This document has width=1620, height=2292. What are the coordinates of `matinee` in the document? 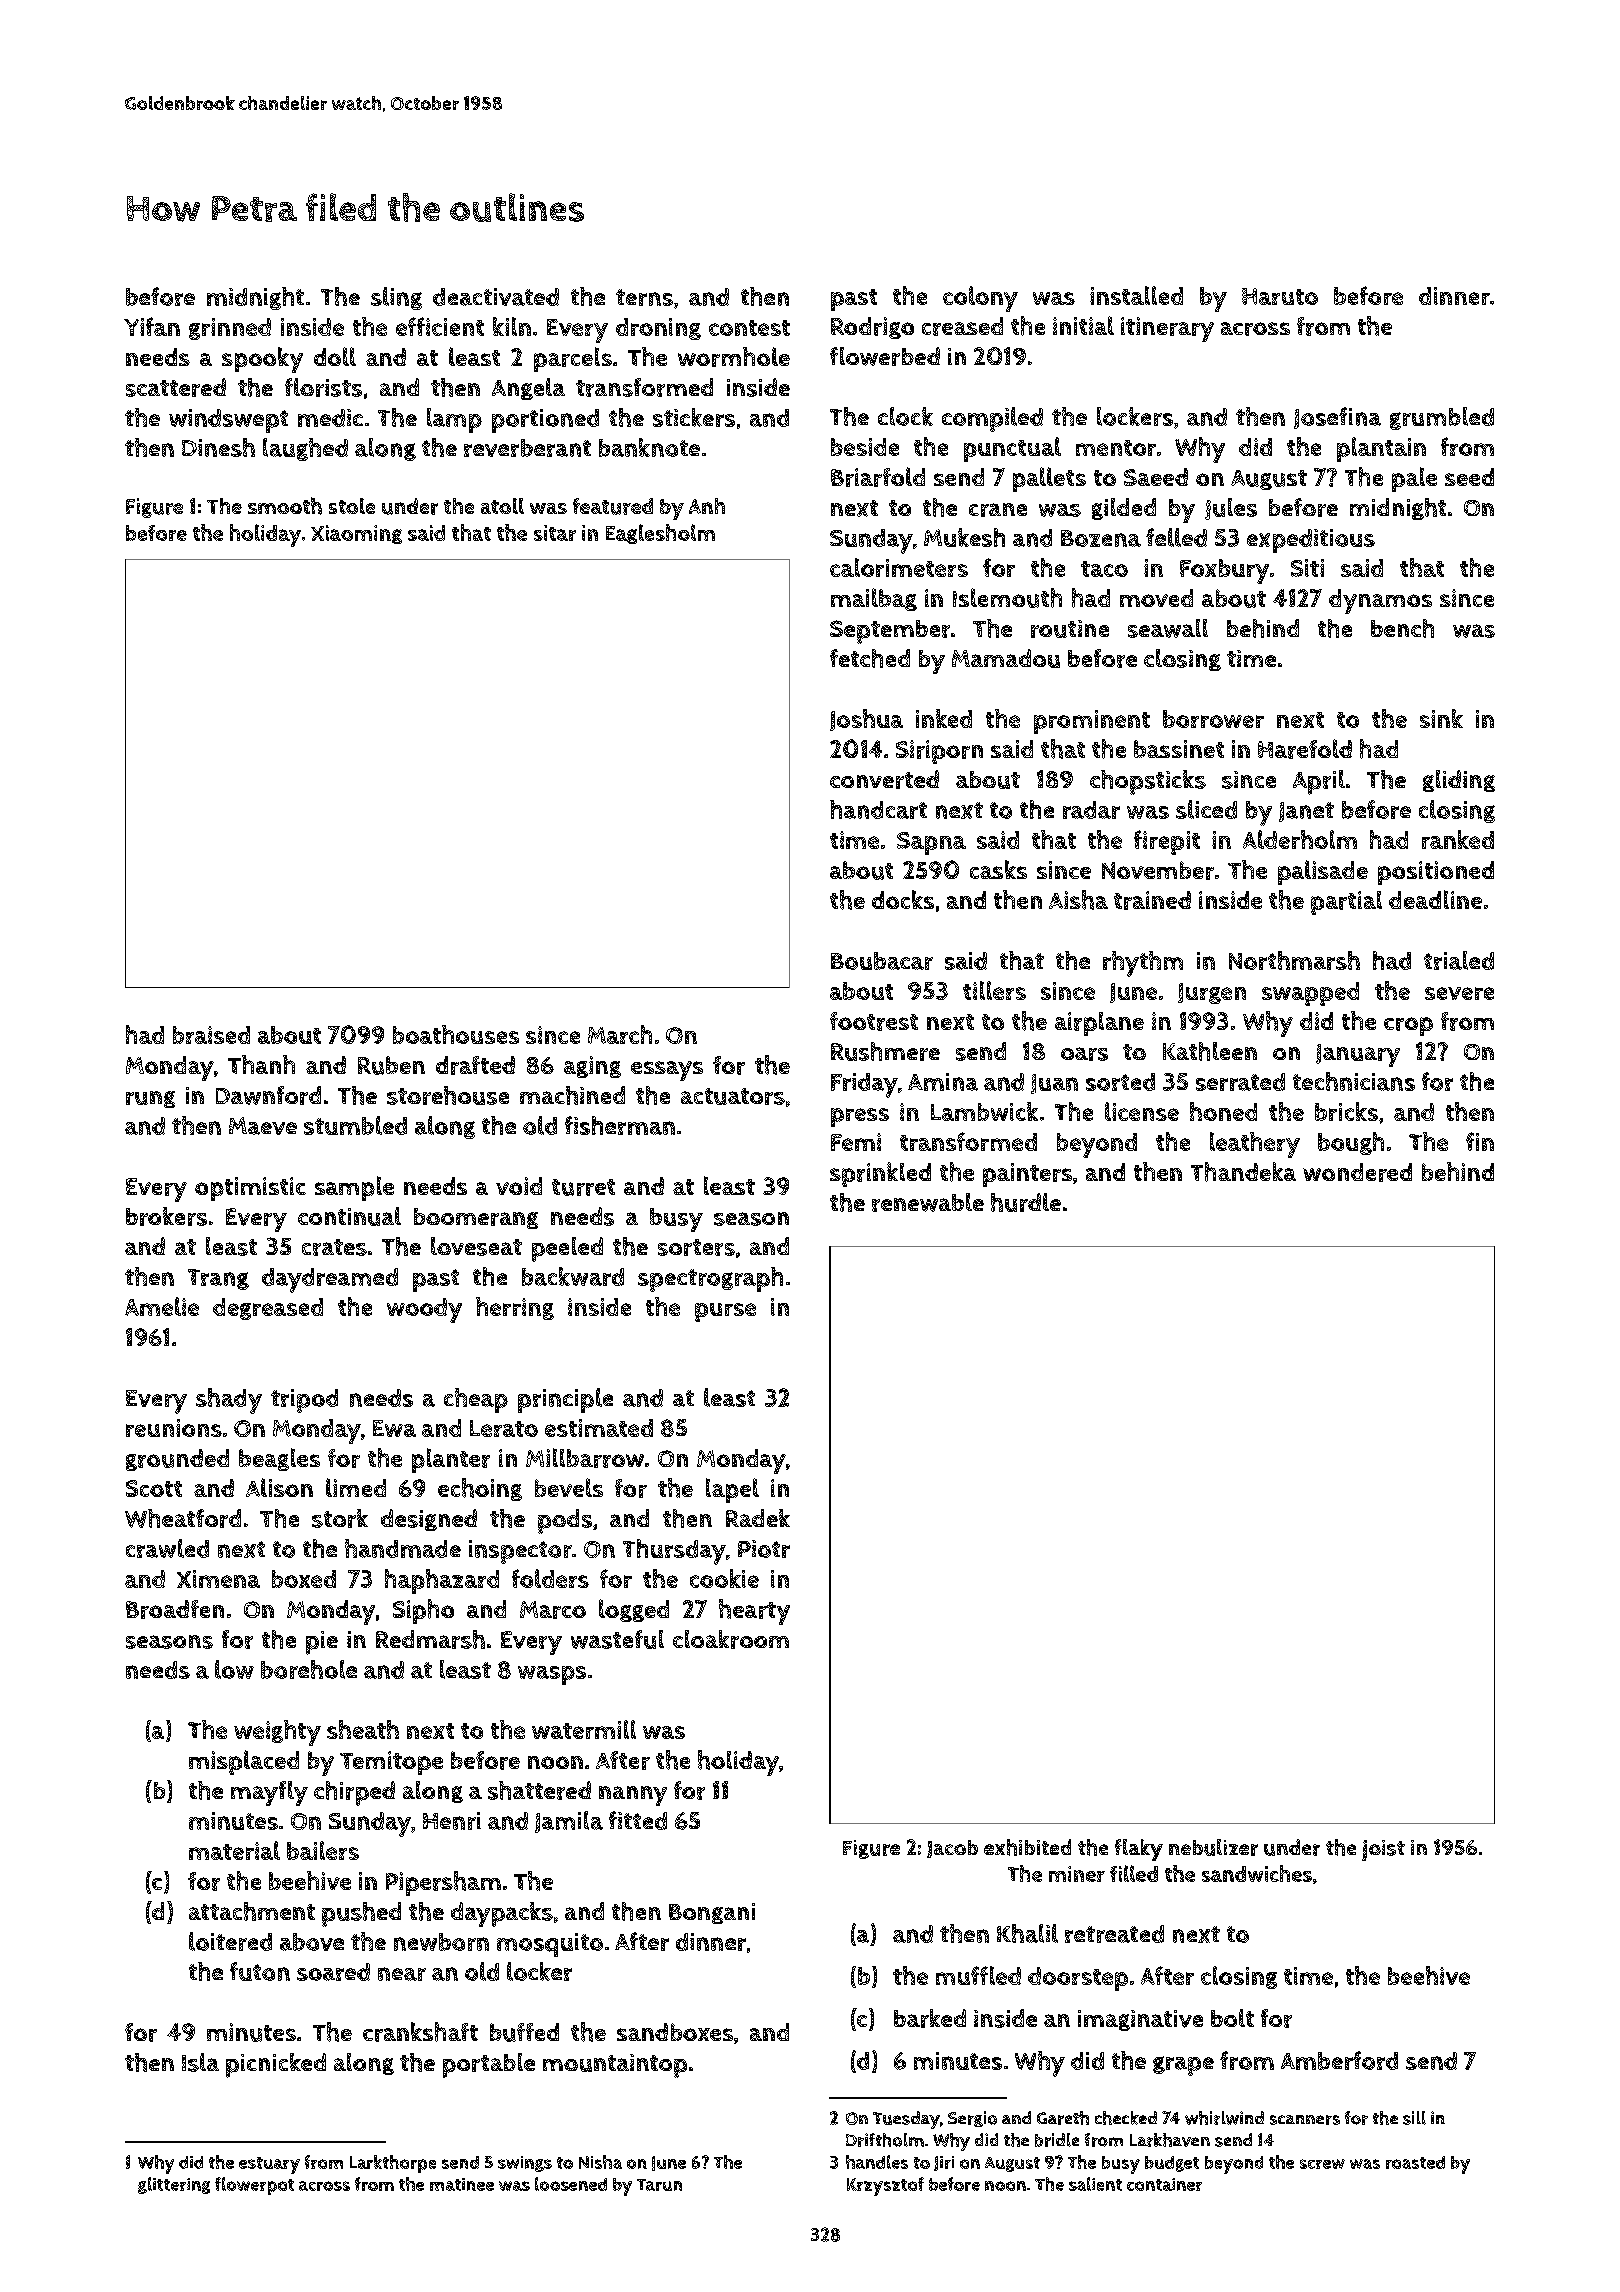 It's located at (462, 2184).
